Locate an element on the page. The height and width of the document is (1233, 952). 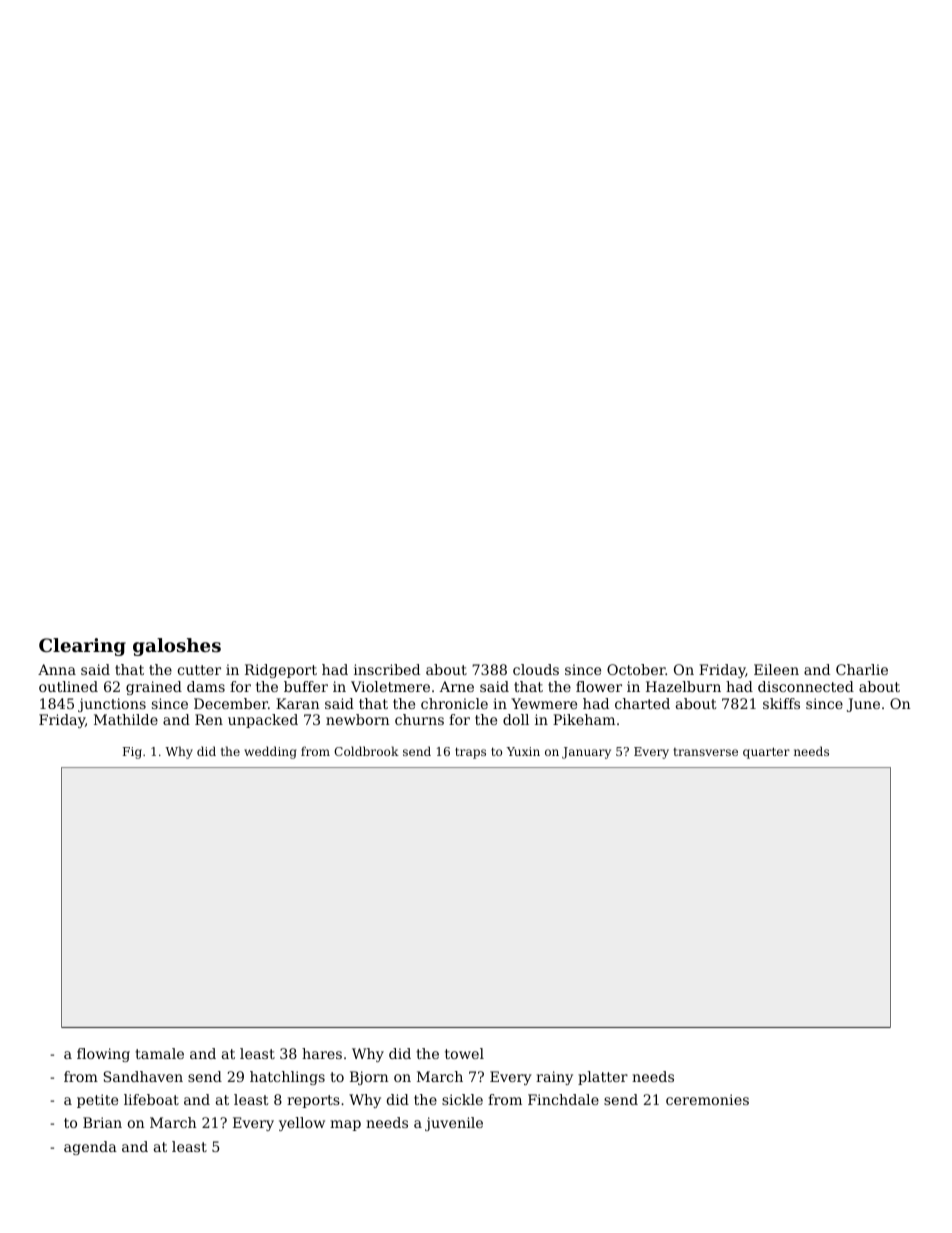
towel is located at coordinates (464, 1053).
